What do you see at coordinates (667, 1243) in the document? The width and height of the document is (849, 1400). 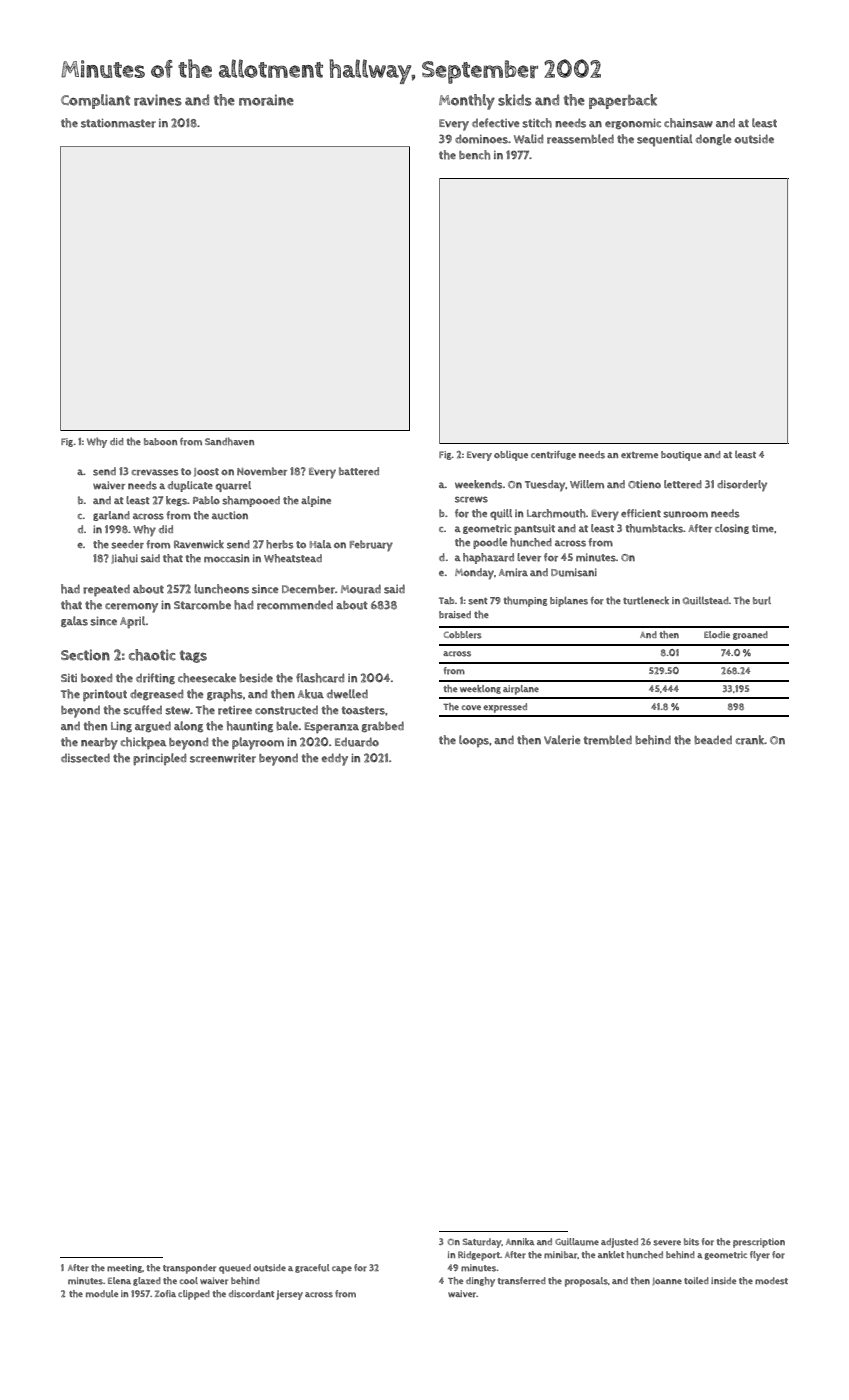 I see `severe` at bounding box center [667, 1243].
